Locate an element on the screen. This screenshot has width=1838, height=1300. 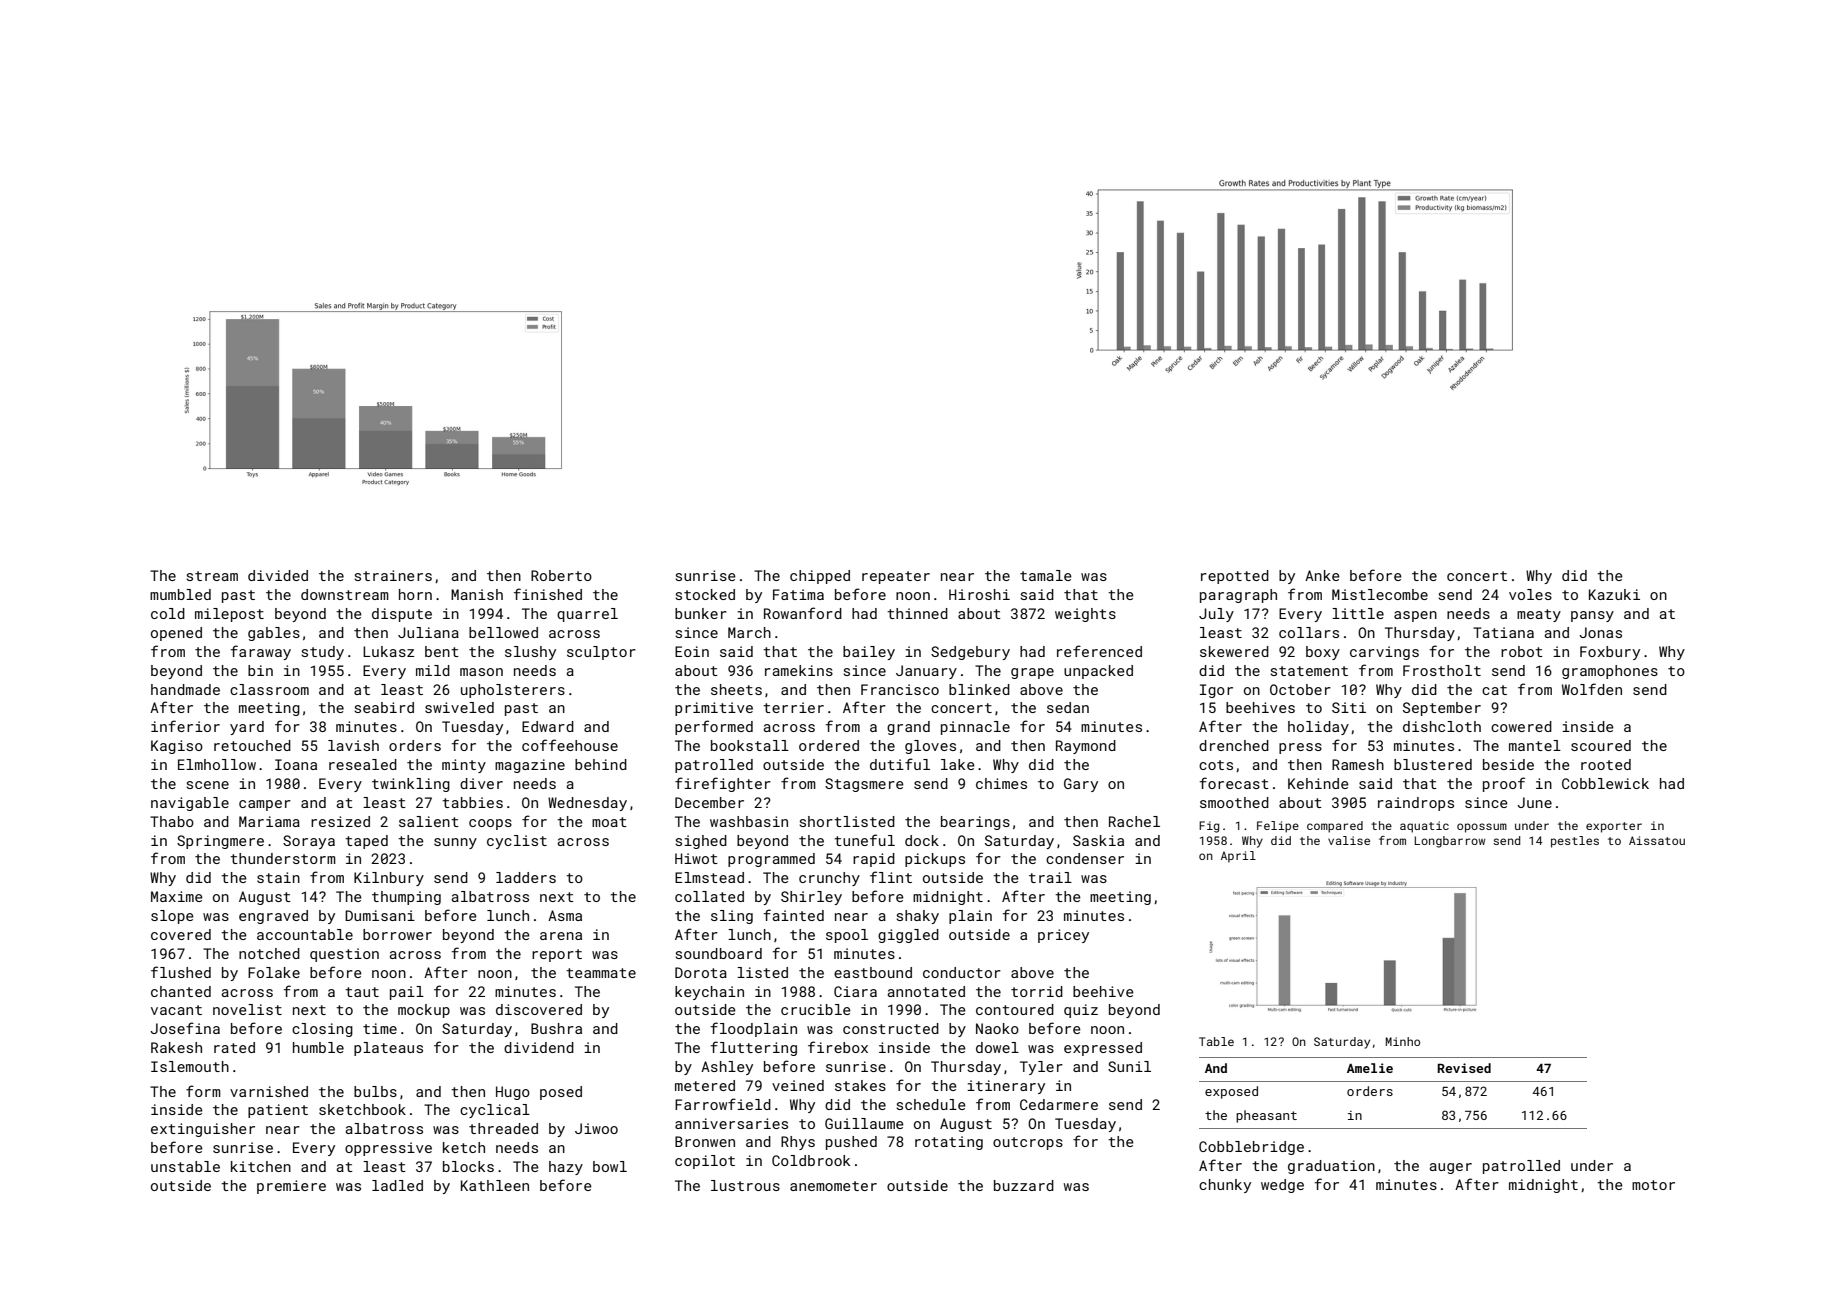
Hiwot is located at coordinates (696, 858).
